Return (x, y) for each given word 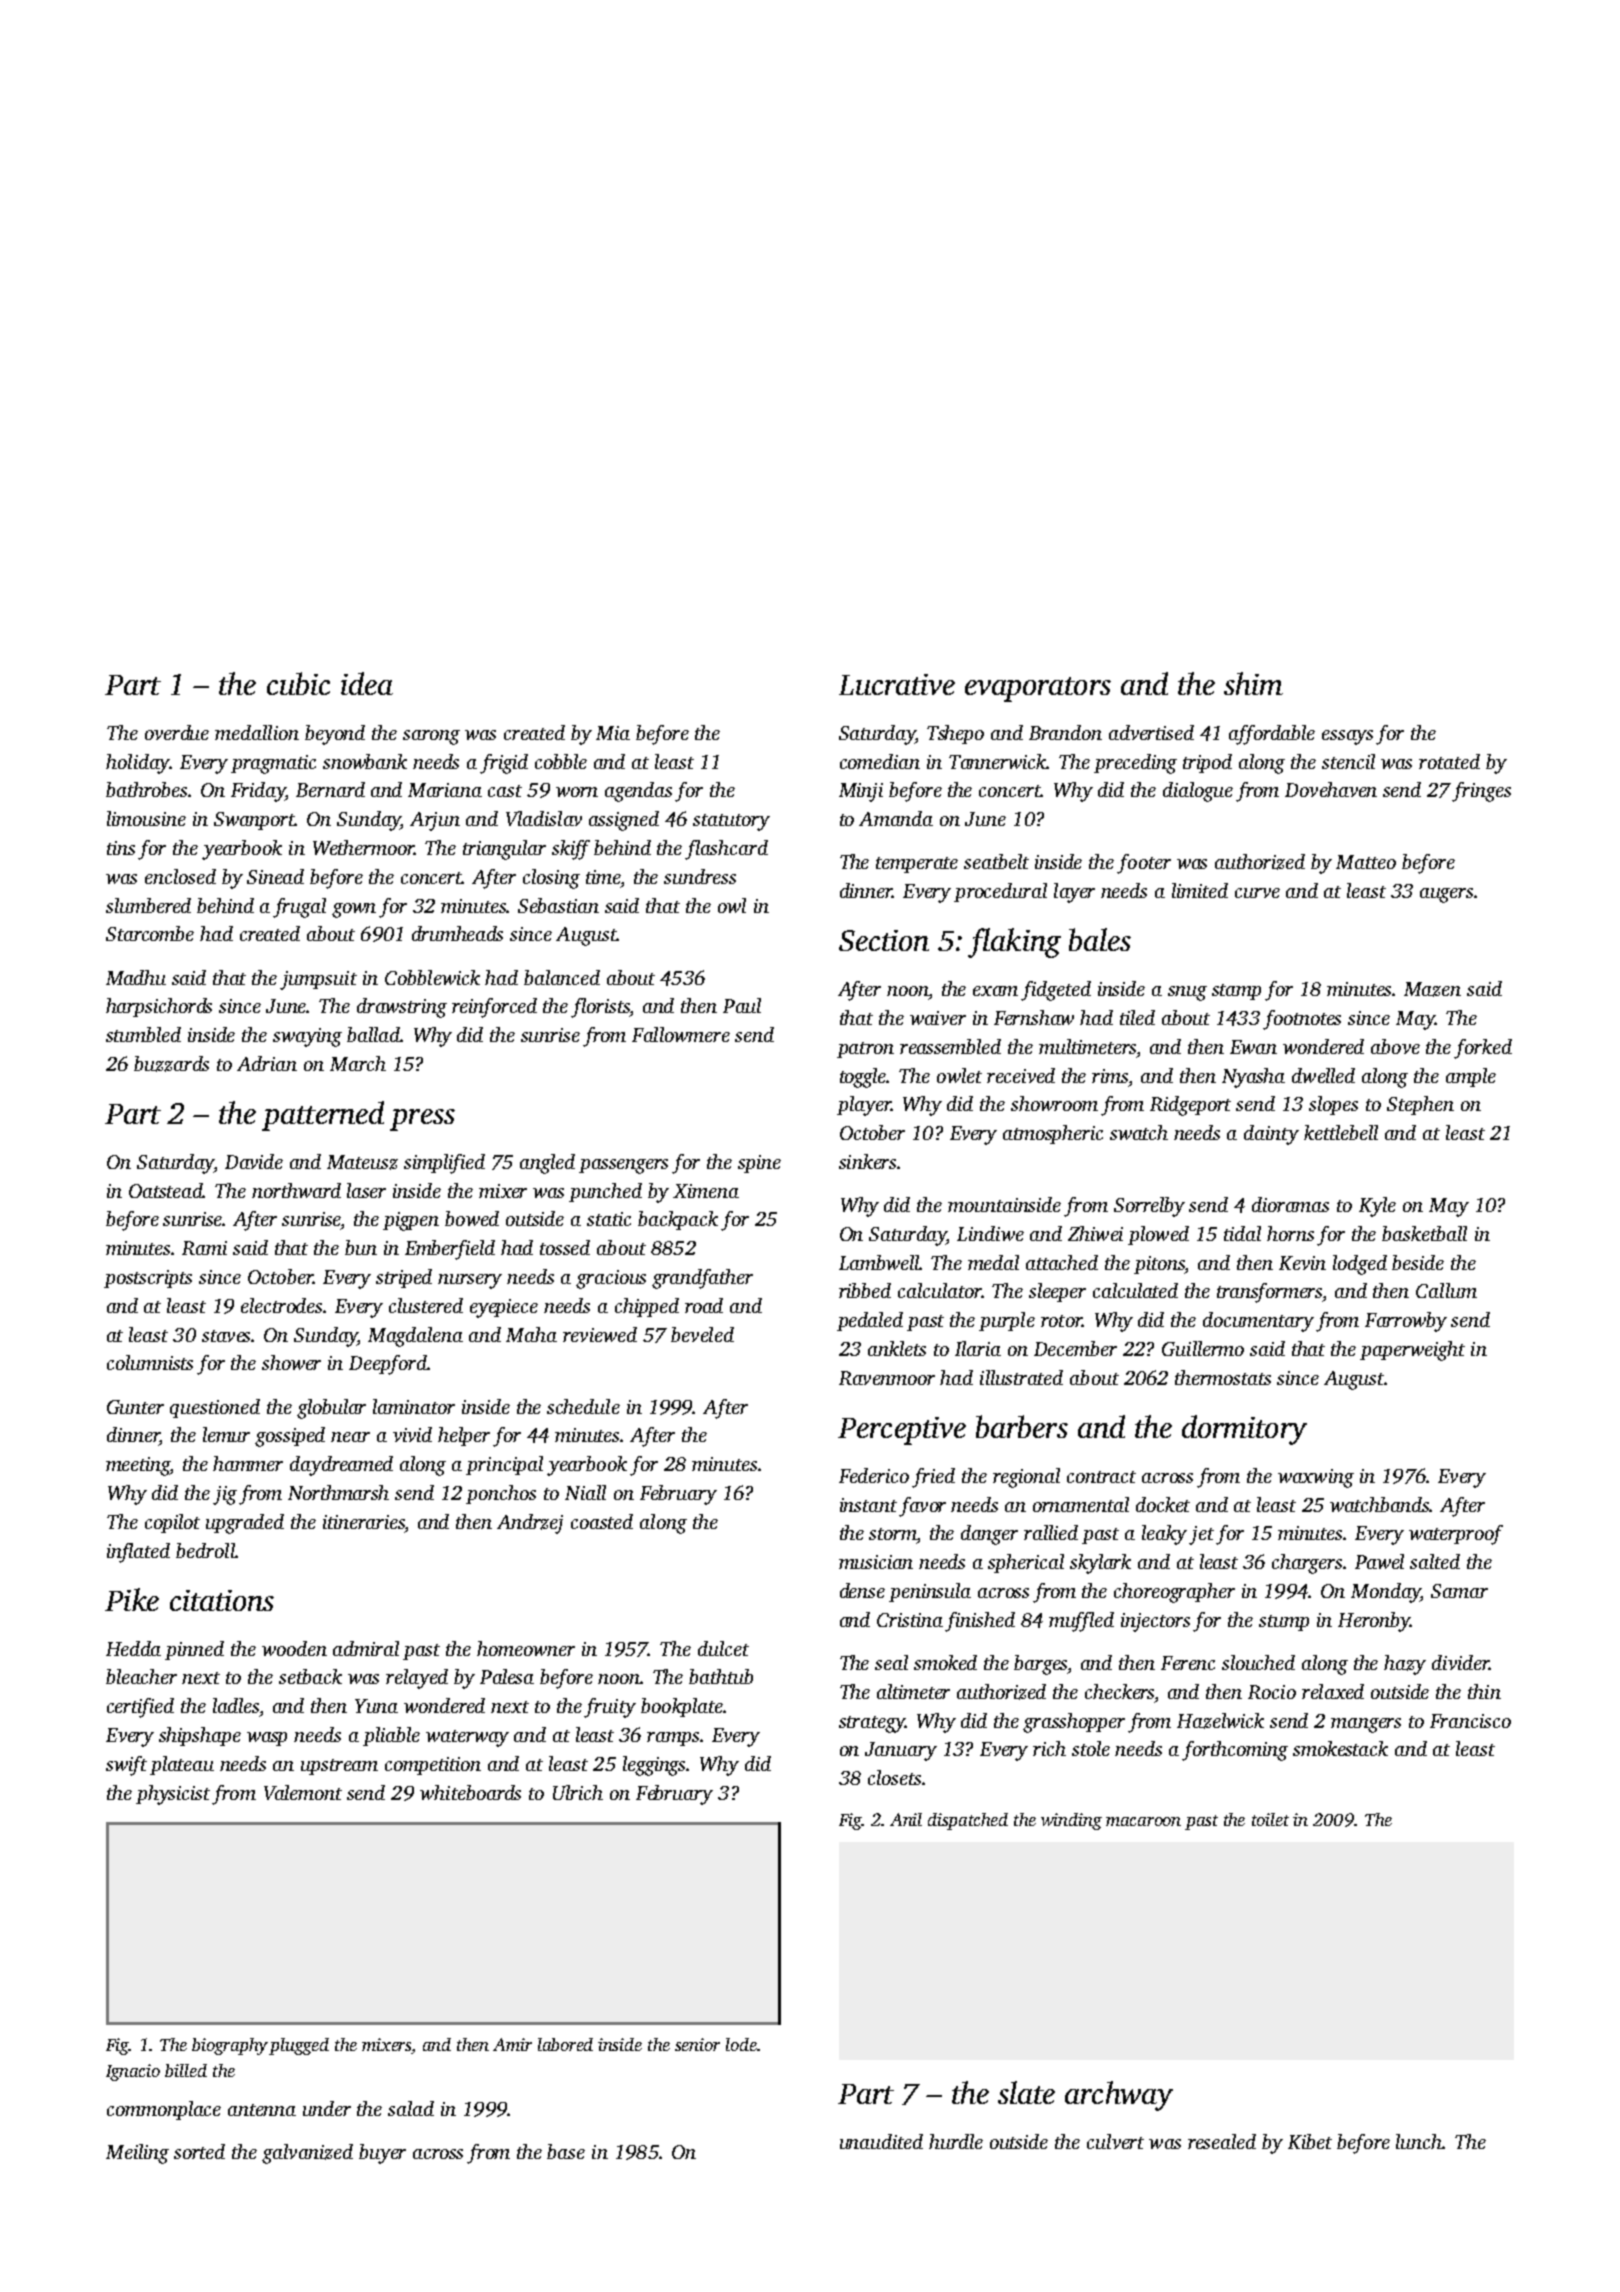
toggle (863, 1078)
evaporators (1038, 689)
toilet (1270, 1819)
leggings (655, 1766)
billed (186, 2070)
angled (547, 1164)
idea (367, 683)
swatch (1139, 1132)
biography (230, 2046)
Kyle (1377, 1207)
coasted (602, 1521)
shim (1253, 683)
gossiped (290, 1437)
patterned (323, 1116)
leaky (1164, 1535)
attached (1062, 1262)
